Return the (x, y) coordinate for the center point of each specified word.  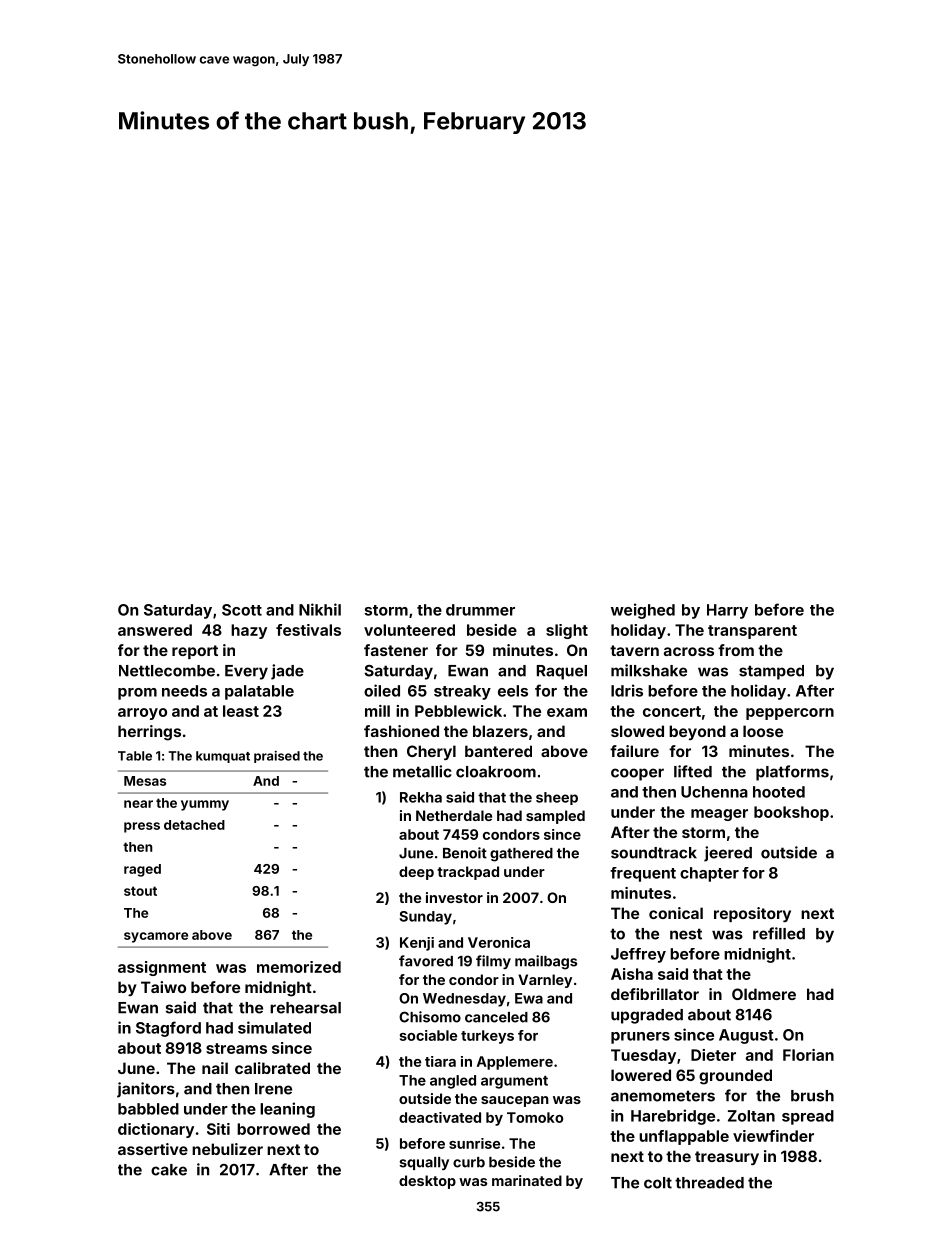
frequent (643, 874)
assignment (162, 968)
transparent (752, 632)
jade (287, 672)
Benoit (465, 853)
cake (169, 1170)
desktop (427, 1182)
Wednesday (464, 1000)
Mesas (145, 781)
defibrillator (655, 994)
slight (567, 631)
